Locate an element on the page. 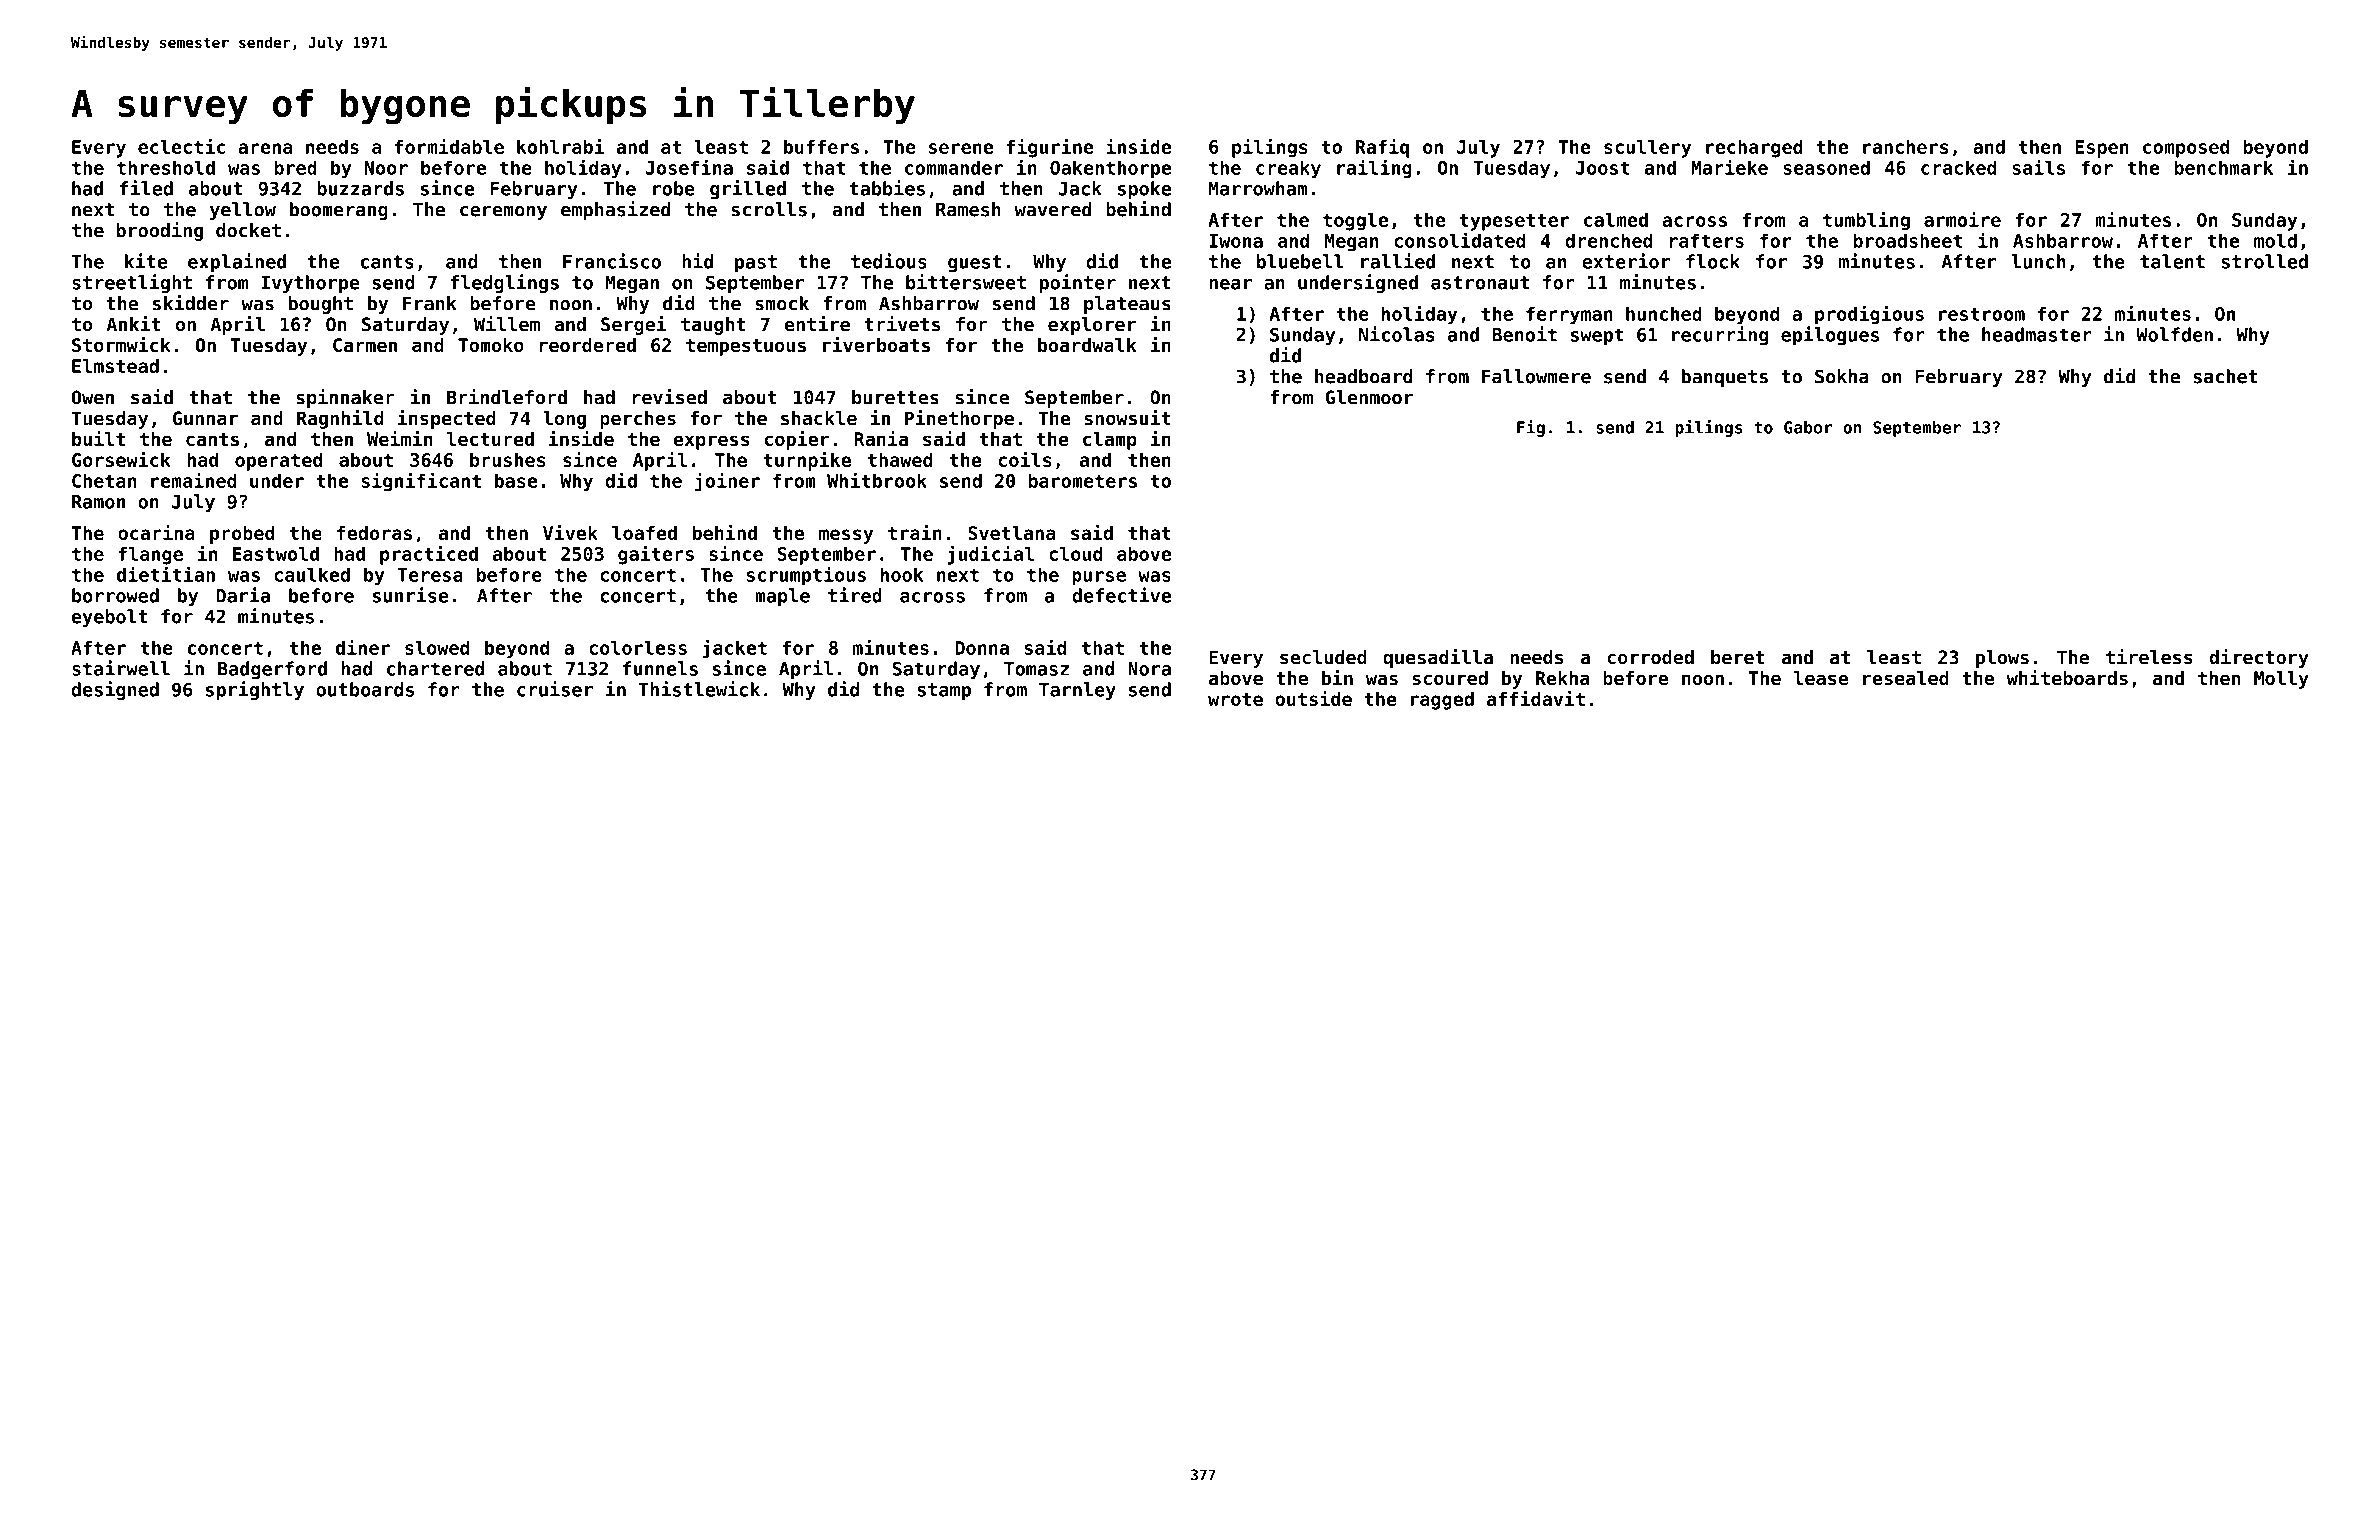  tumbling is located at coordinates (1866, 221).
